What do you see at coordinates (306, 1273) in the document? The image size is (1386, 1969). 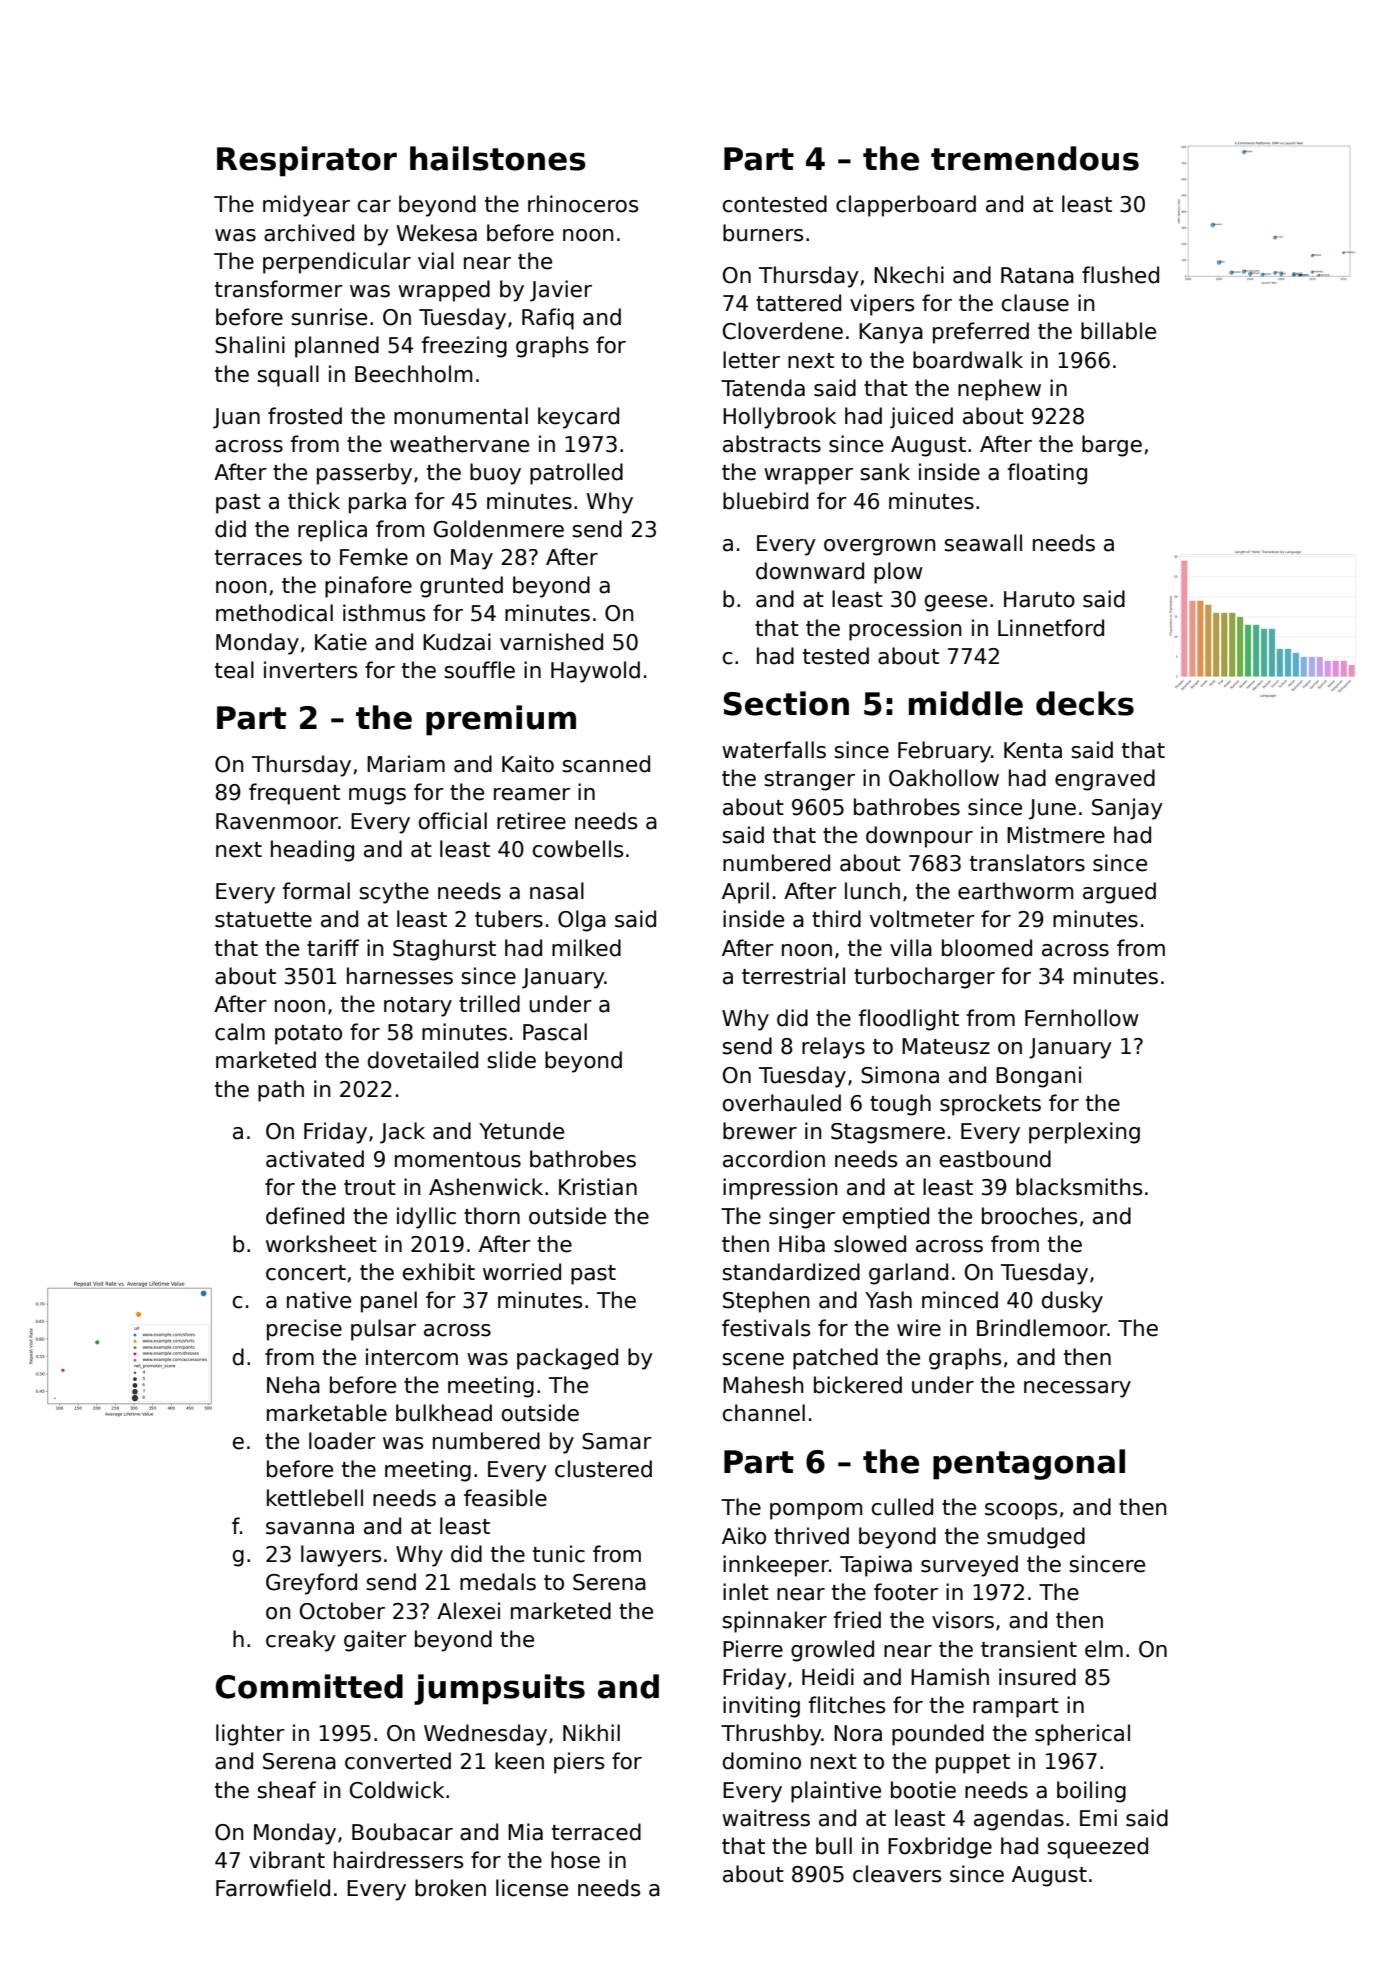 I see `concert` at bounding box center [306, 1273].
